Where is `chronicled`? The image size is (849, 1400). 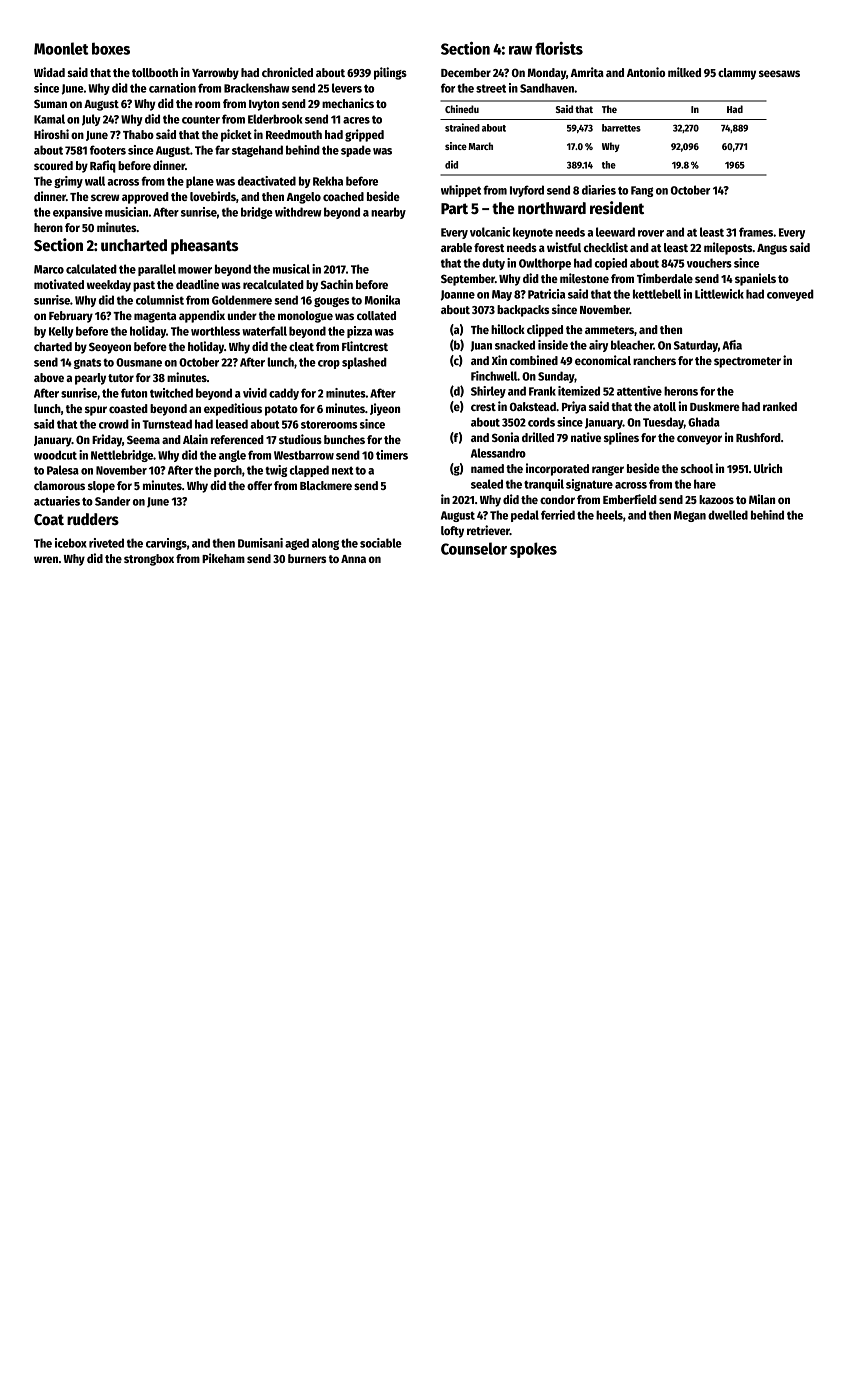 chronicled is located at coordinates (287, 72).
